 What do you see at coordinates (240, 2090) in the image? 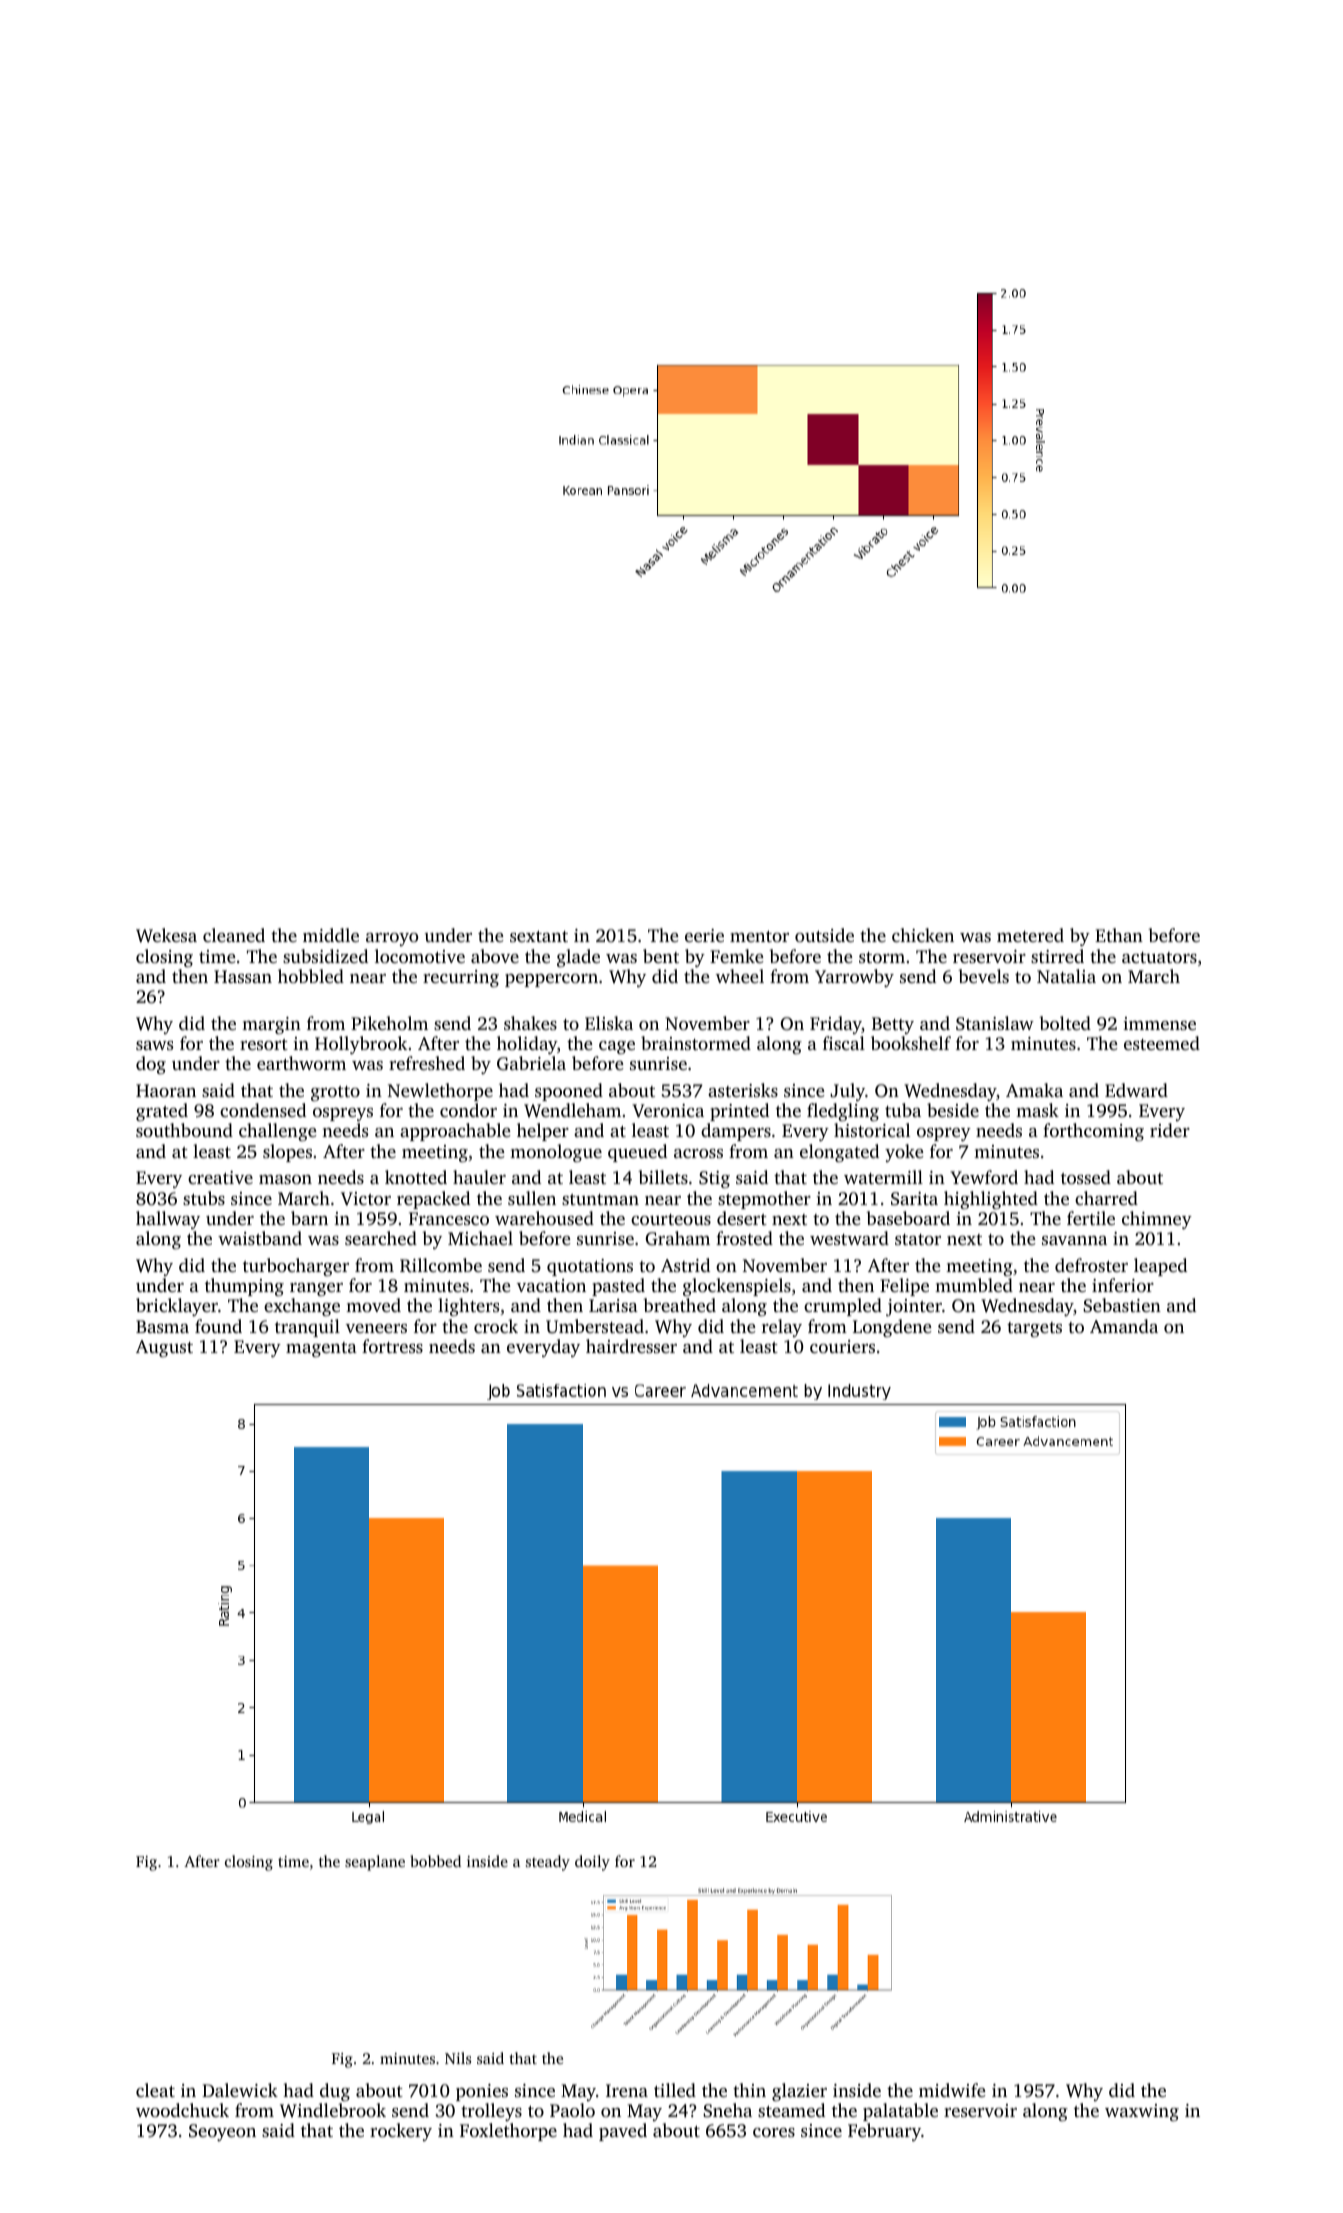
I see `Dalewick` at bounding box center [240, 2090].
